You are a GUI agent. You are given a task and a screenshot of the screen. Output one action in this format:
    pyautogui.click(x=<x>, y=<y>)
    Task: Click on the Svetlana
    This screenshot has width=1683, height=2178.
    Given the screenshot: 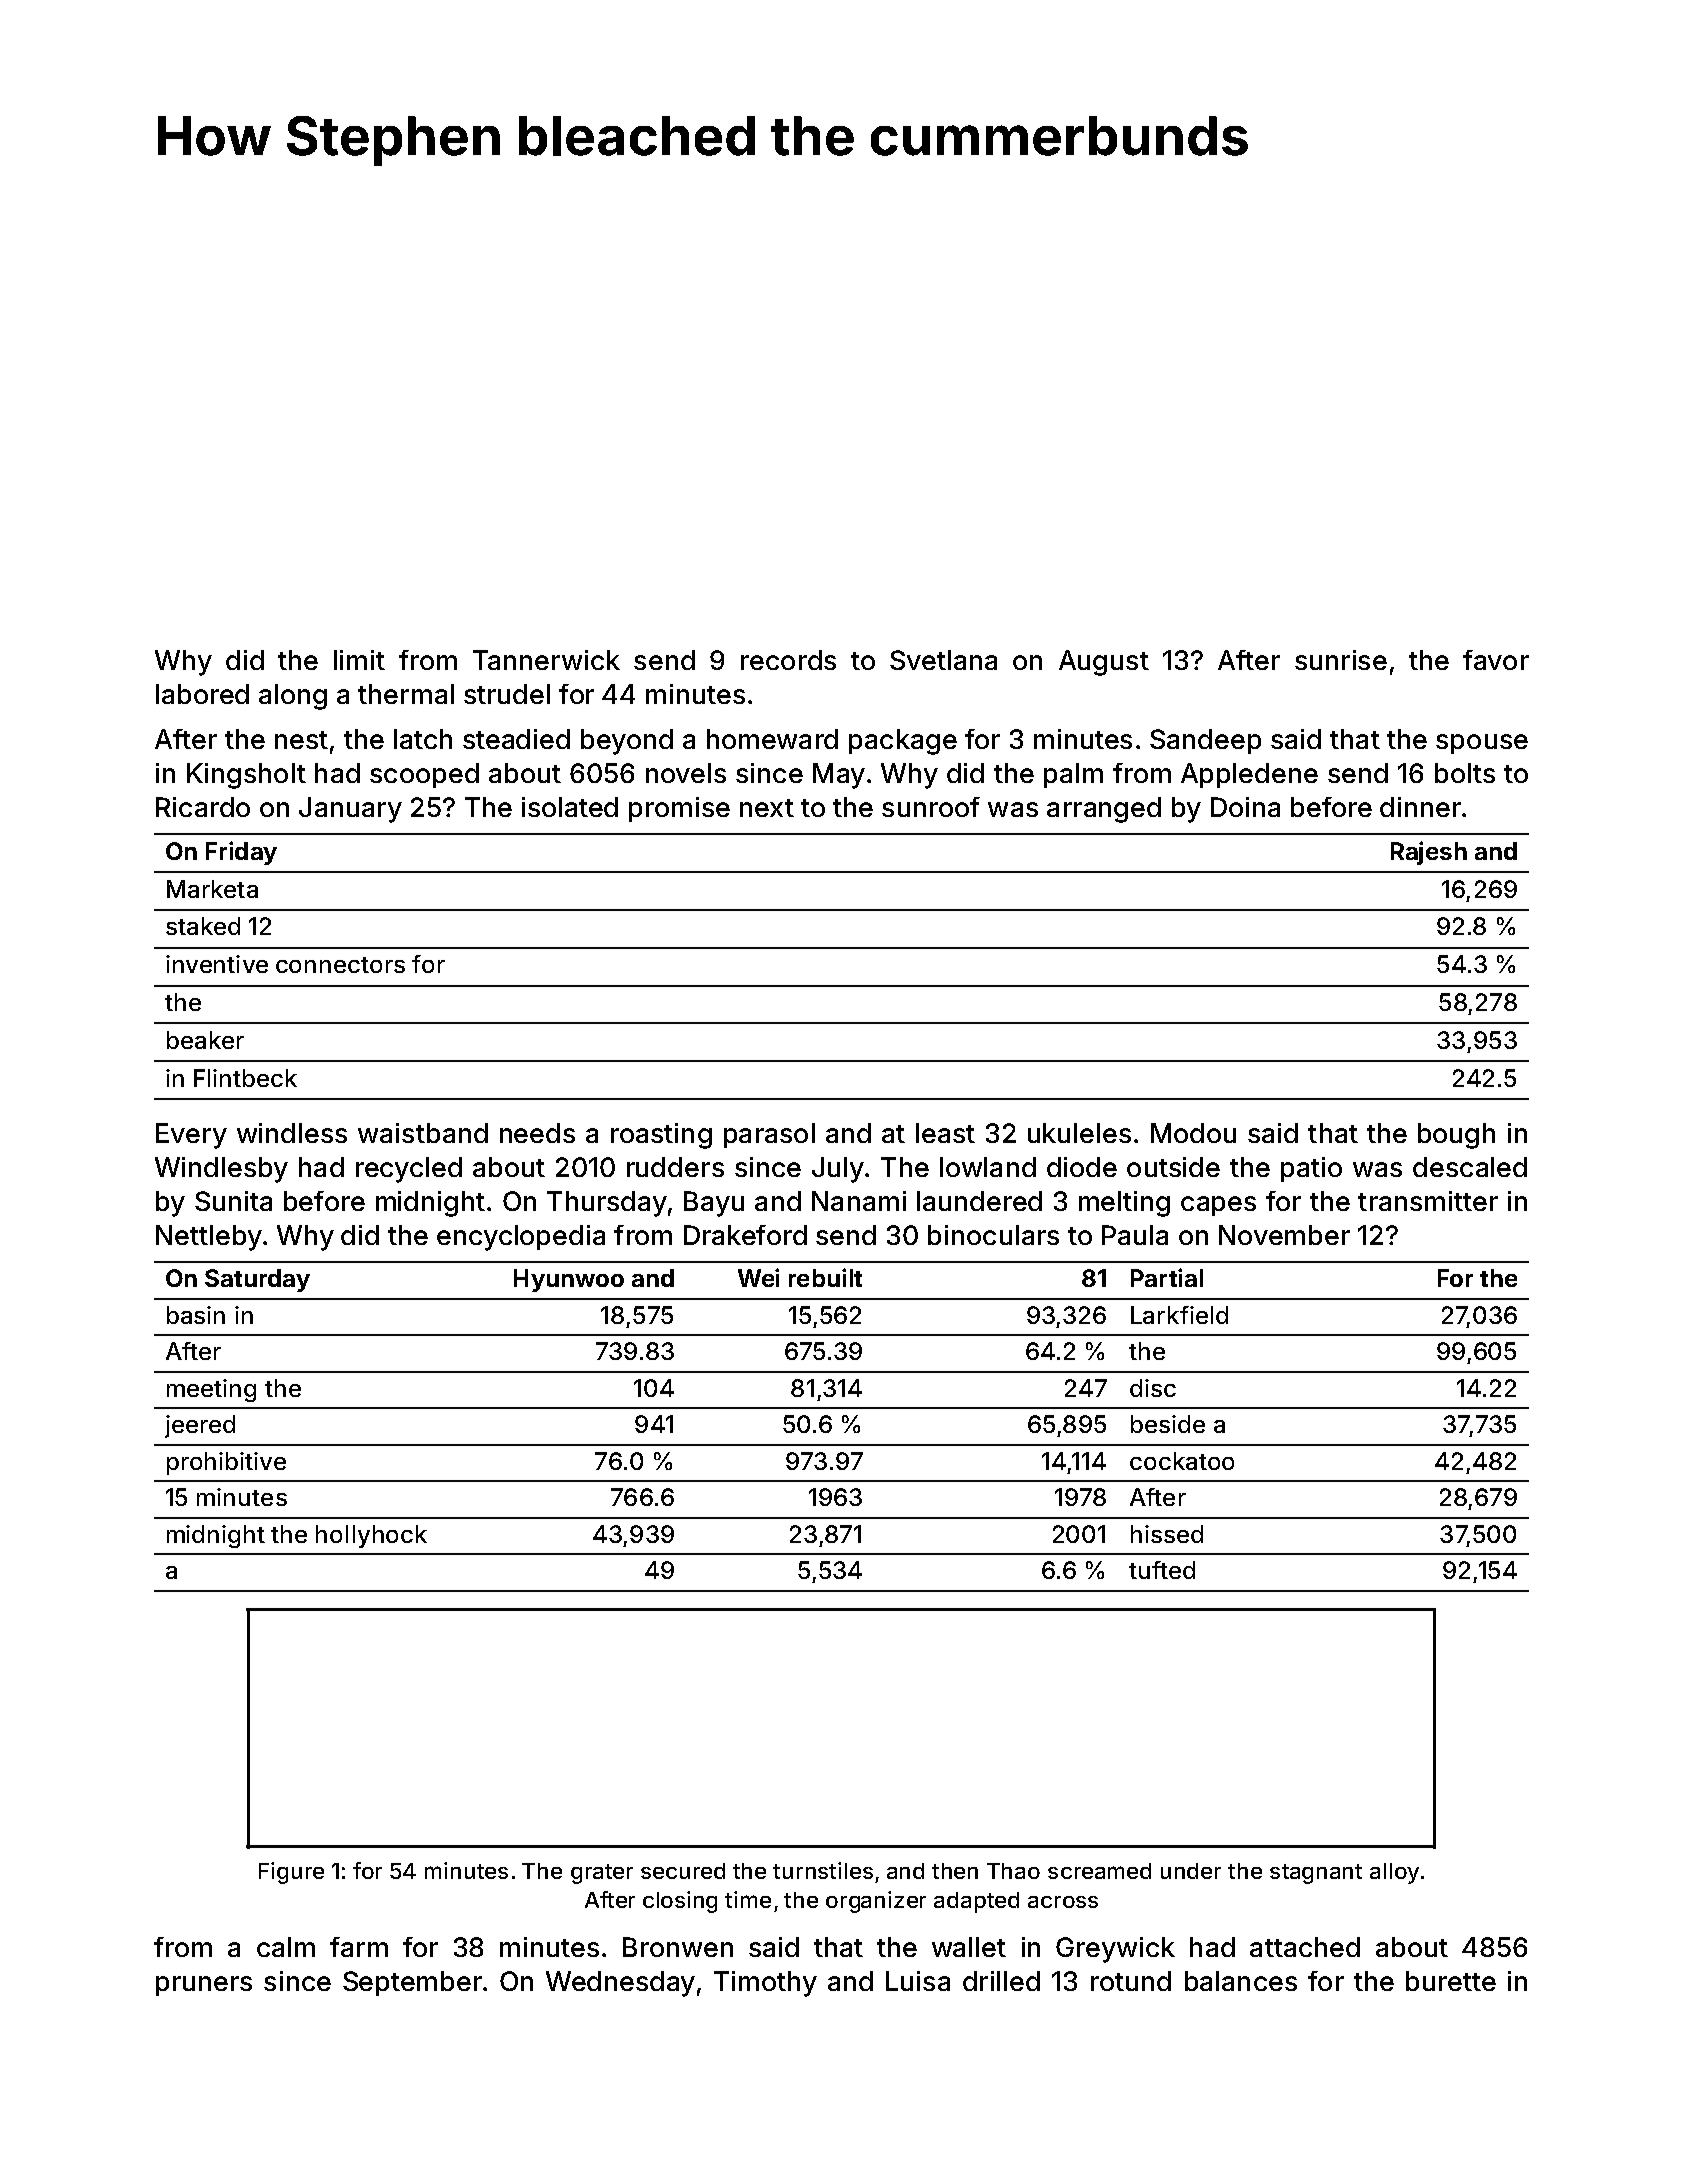 What is the action you would take?
    pyautogui.click(x=943, y=660)
